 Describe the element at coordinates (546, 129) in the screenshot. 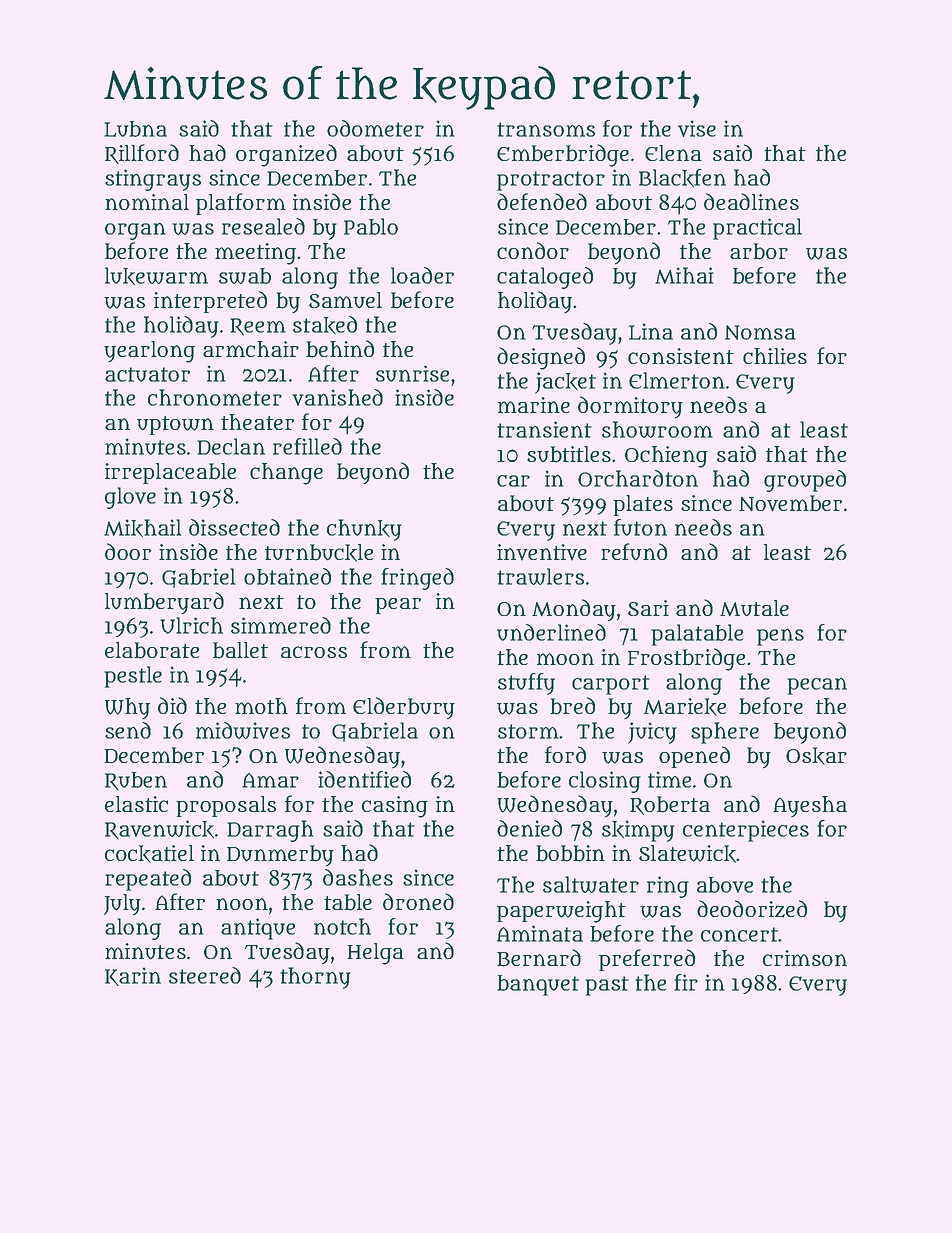

I see `transoms` at that location.
